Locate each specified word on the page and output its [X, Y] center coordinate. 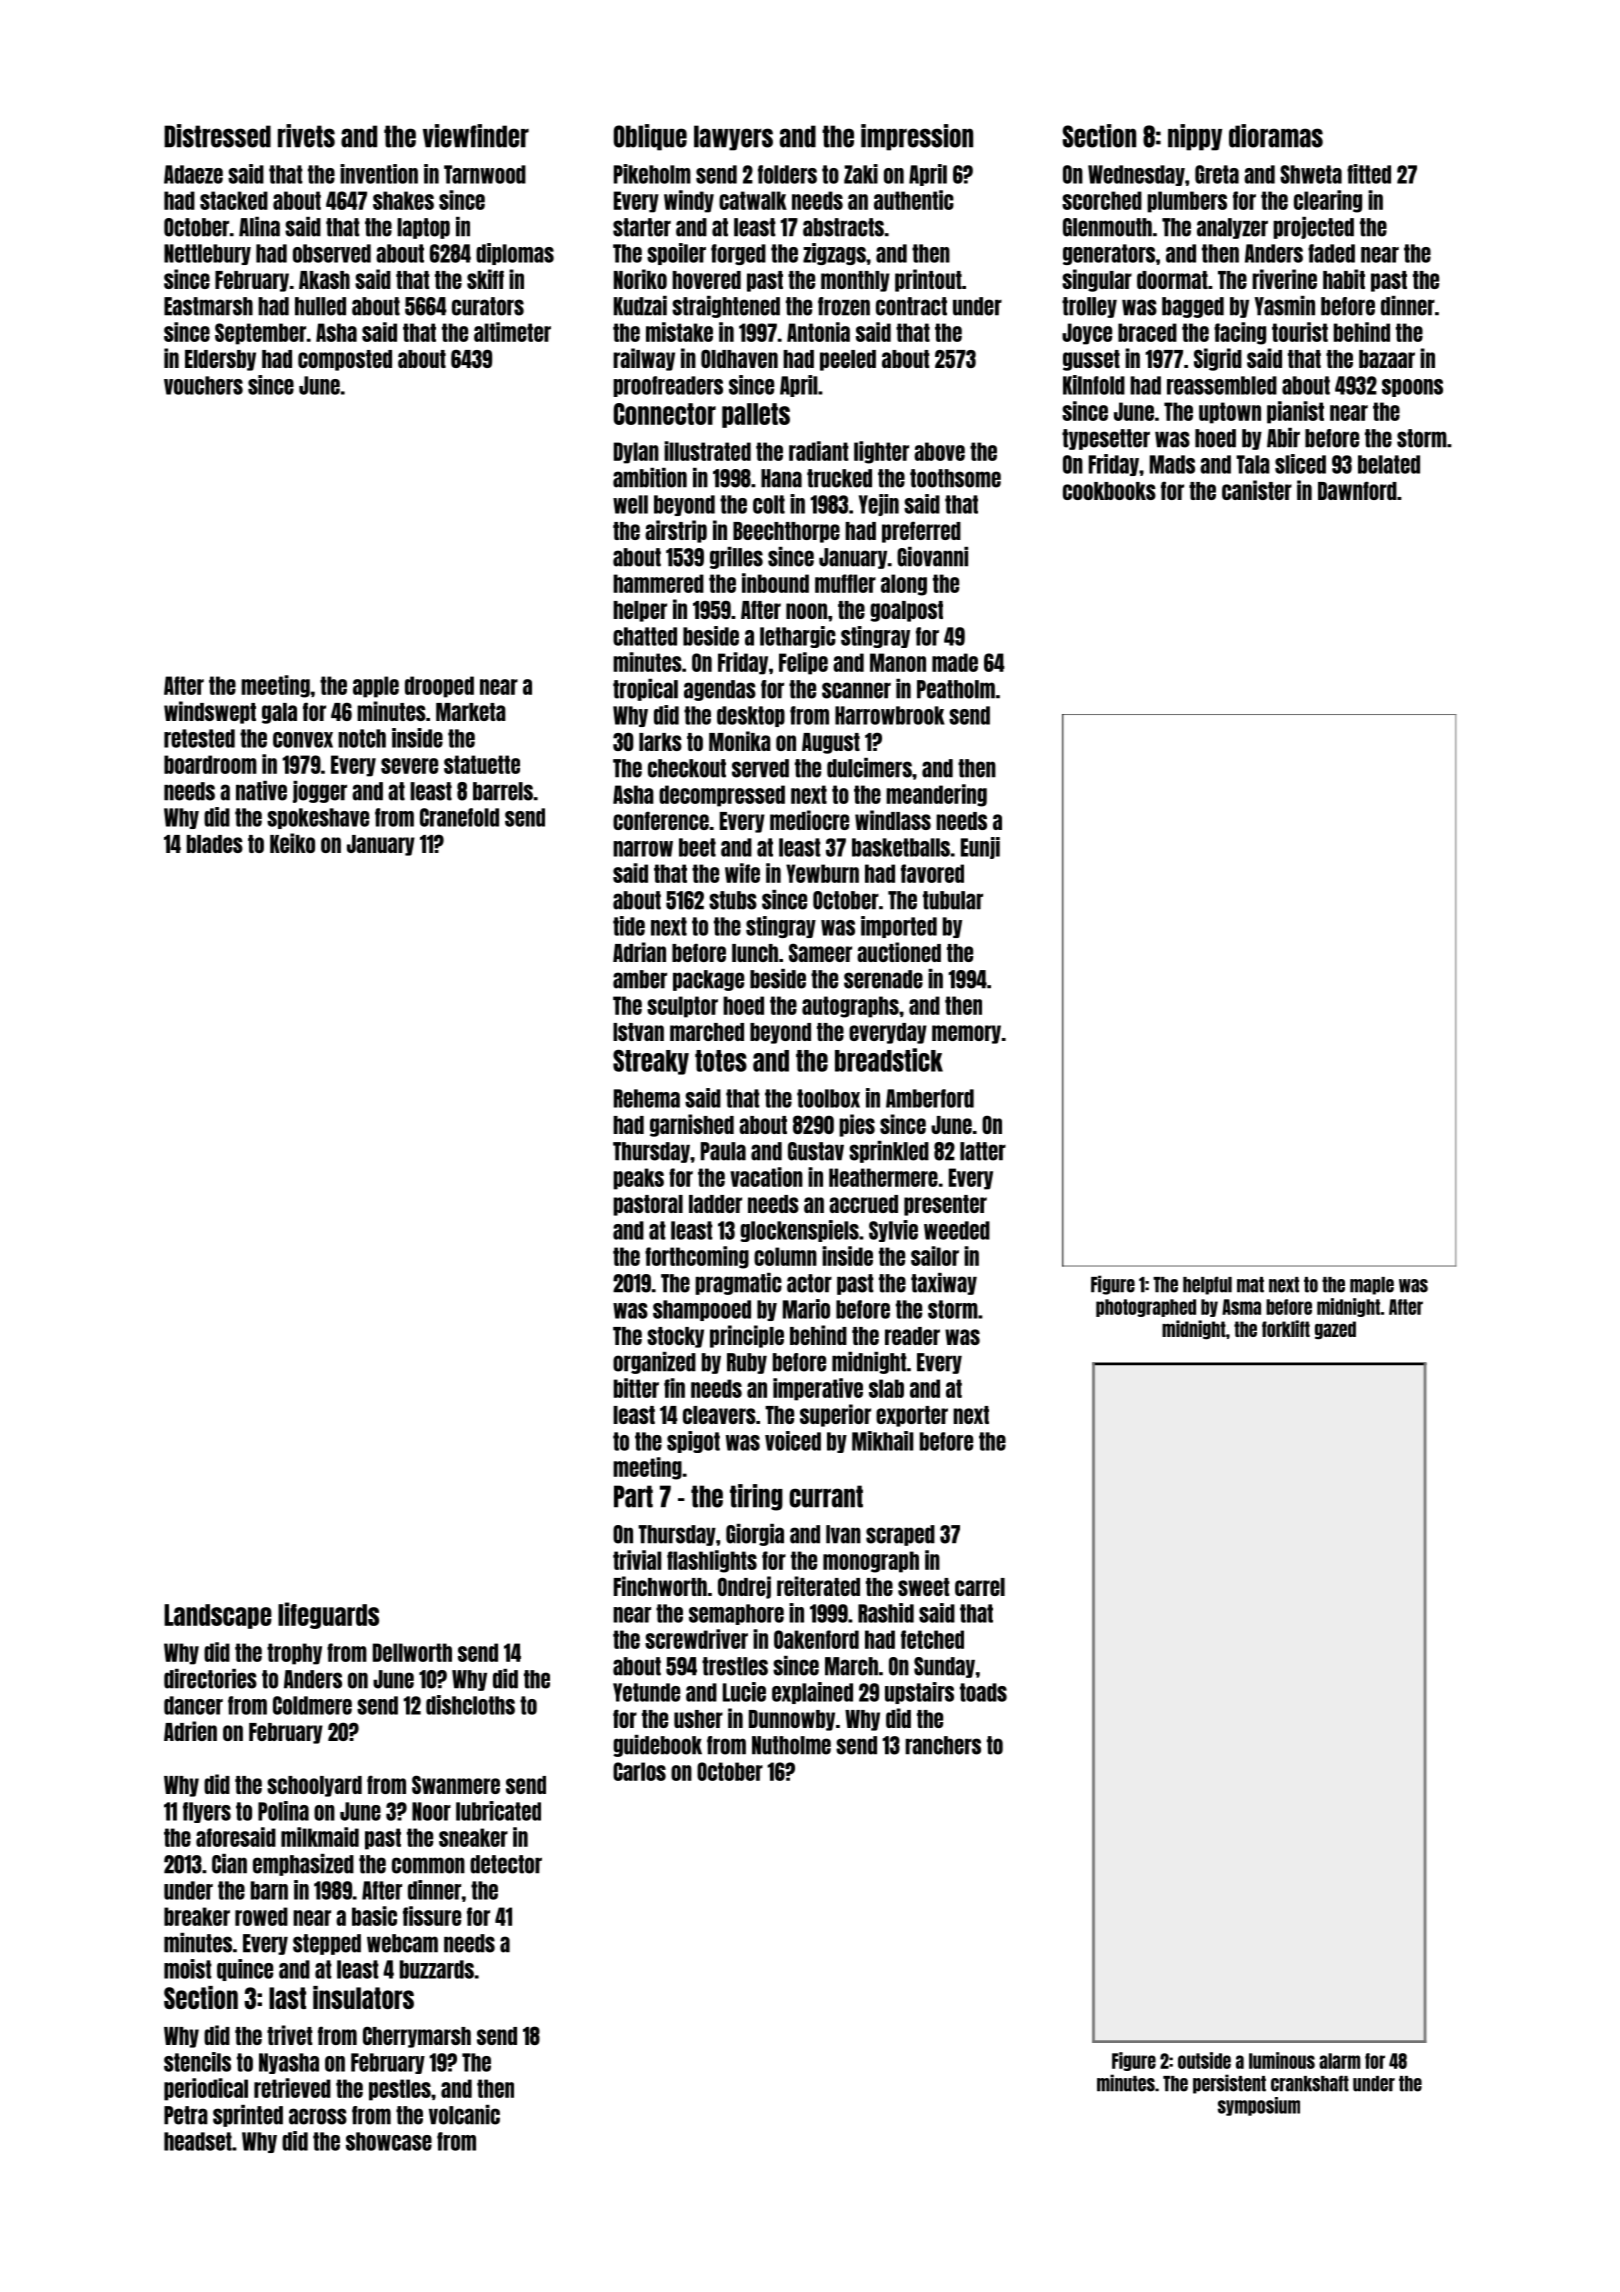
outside [1204, 2060]
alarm [1340, 2061]
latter [983, 1151]
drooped [439, 687]
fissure [432, 1916]
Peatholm [956, 689]
